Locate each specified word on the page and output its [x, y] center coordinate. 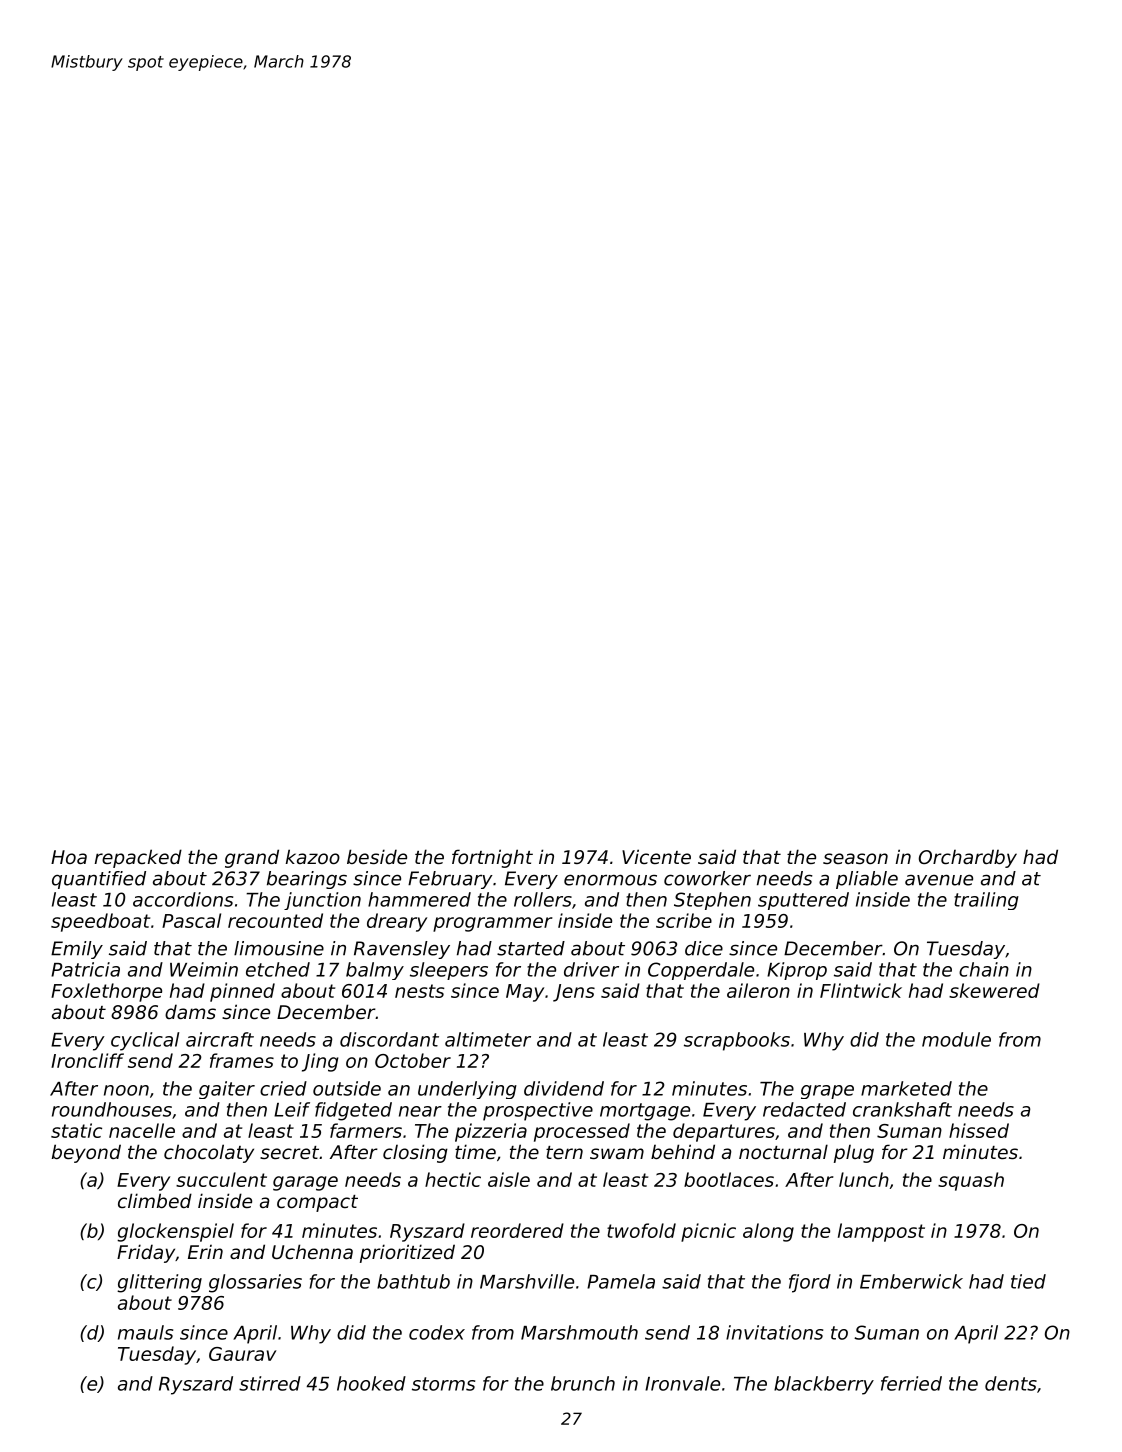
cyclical [145, 1041]
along [768, 1232]
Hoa [69, 857]
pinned [242, 992]
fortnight [492, 858]
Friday [146, 1253]
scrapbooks [737, 1041]
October [413, 1060]
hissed [979, 1130]
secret [289, 1152]
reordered [517, 1230]
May [525, 993]
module [956, 1039]
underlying [467, 1090]
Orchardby [968, 858]
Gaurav [242, 1354]
